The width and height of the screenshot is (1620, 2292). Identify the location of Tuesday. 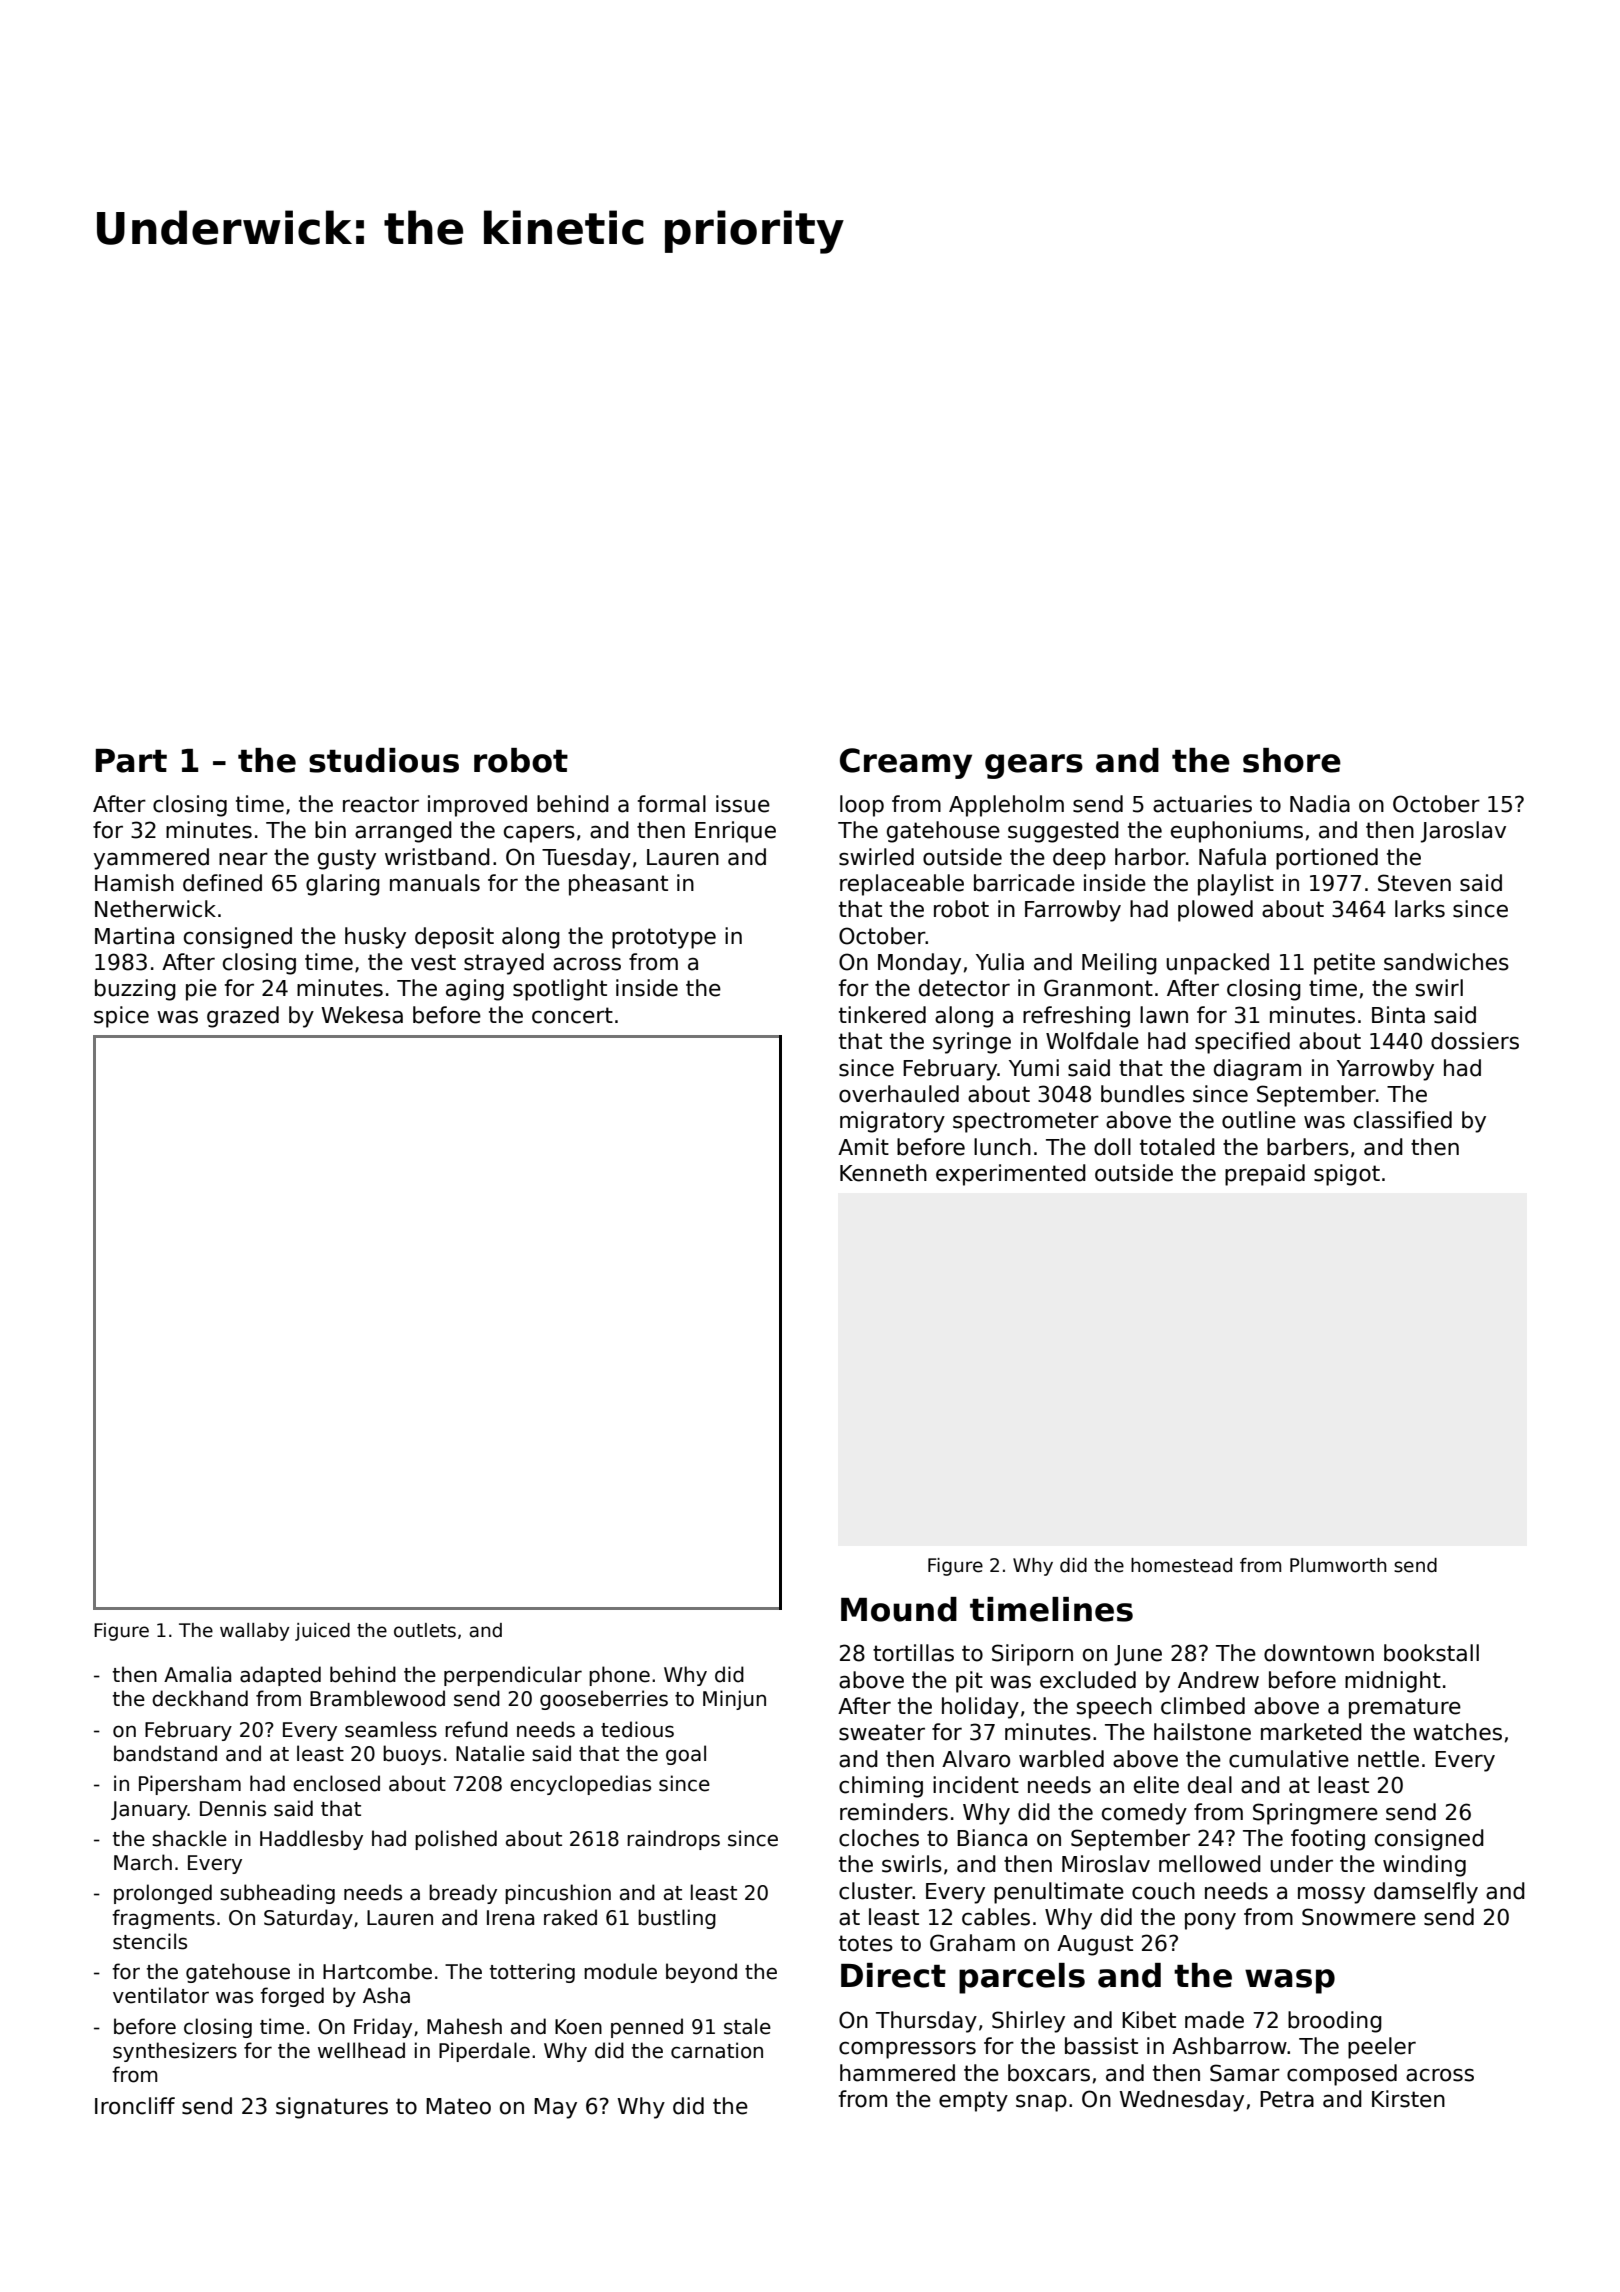
(586, 859).
